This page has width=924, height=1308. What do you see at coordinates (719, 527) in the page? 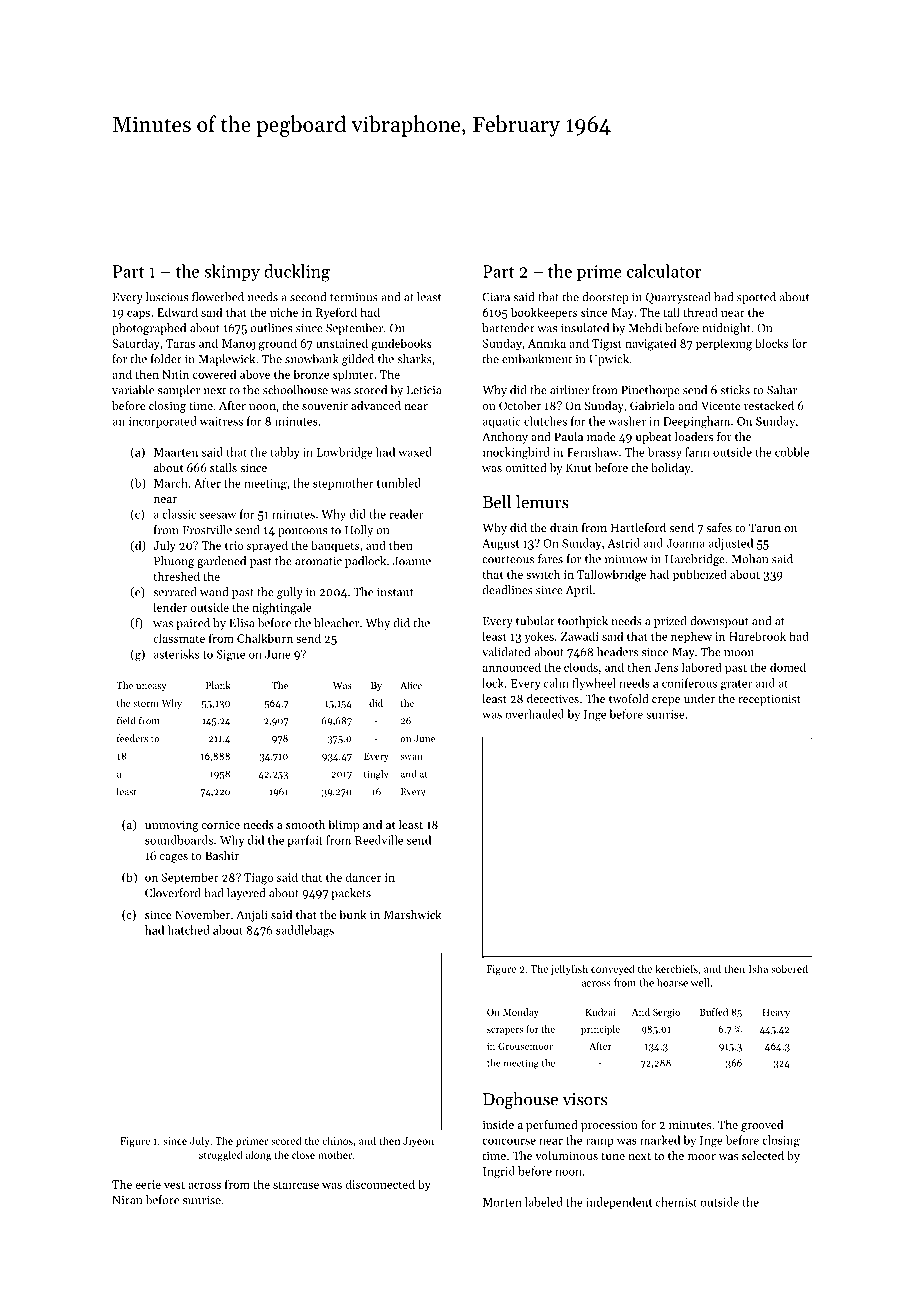
I see `safes` at bounding box center [719, 527].
